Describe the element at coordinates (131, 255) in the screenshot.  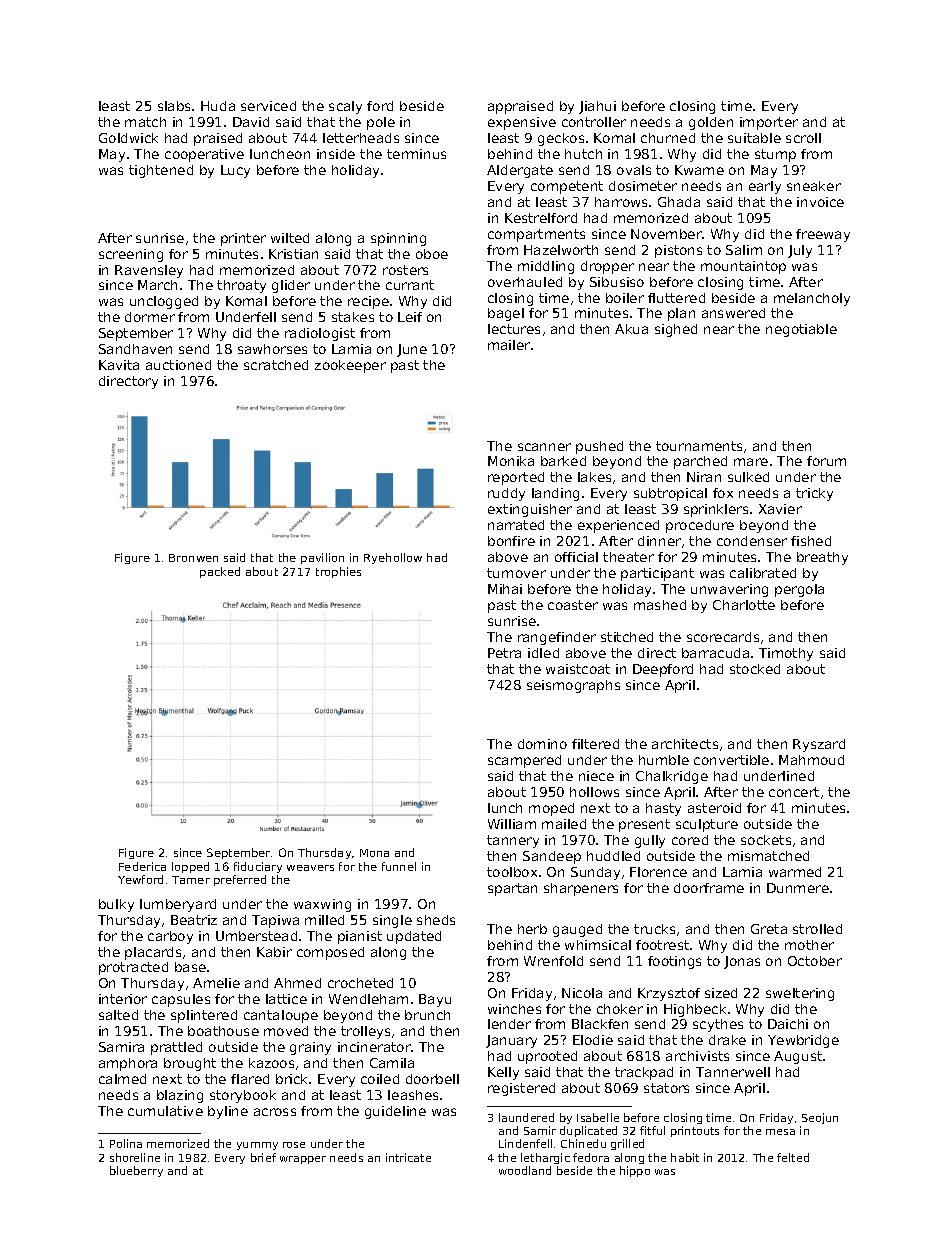
I see `screening` at that location.
